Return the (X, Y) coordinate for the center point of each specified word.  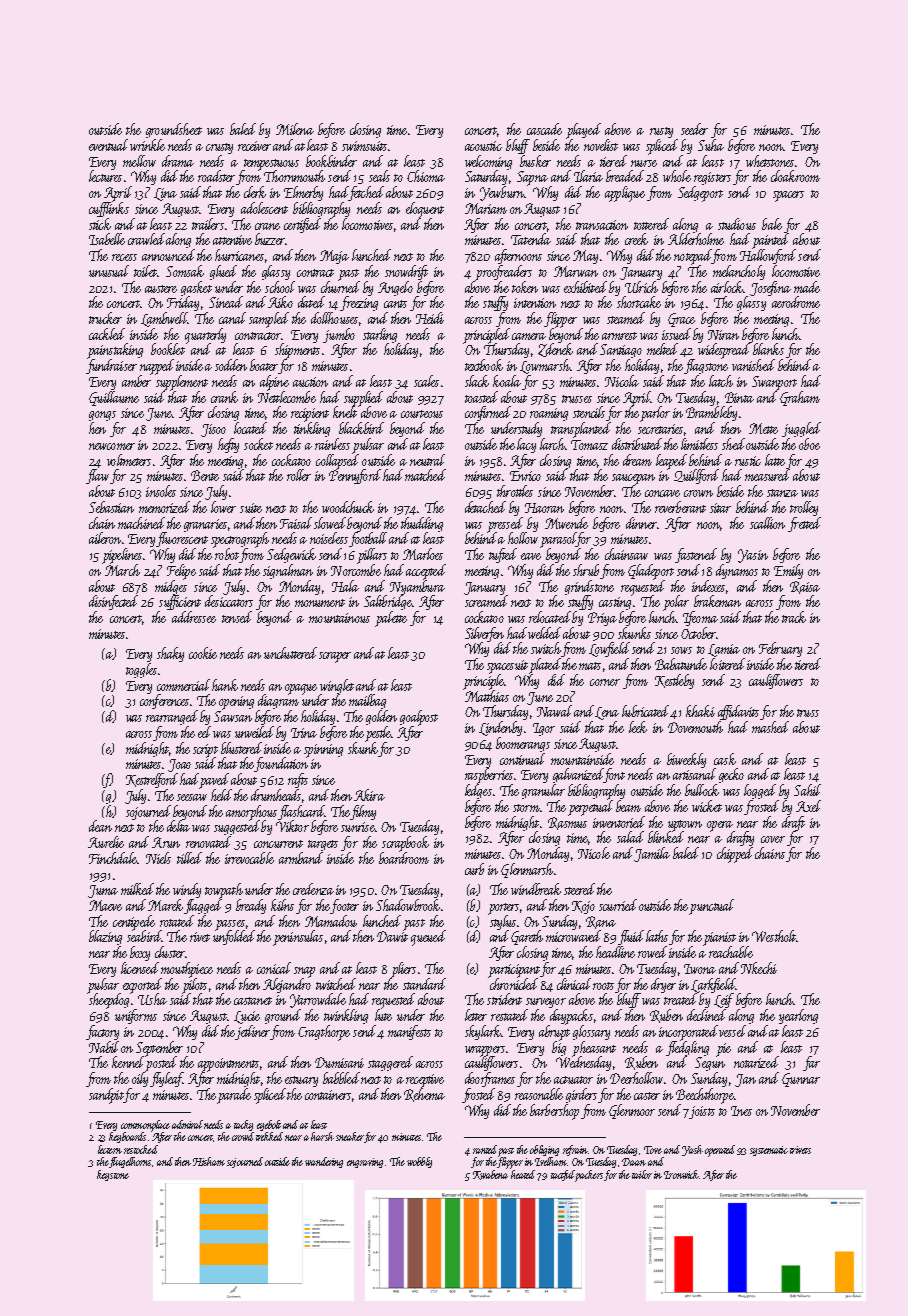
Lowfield (609, 649)
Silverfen (484, 634)
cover (773, 839)
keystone (113, 1175)
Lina (165, 194)
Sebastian (111, 507)
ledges (478, 791)
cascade (544, 129)
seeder (694, 129)
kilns (282, 905)
